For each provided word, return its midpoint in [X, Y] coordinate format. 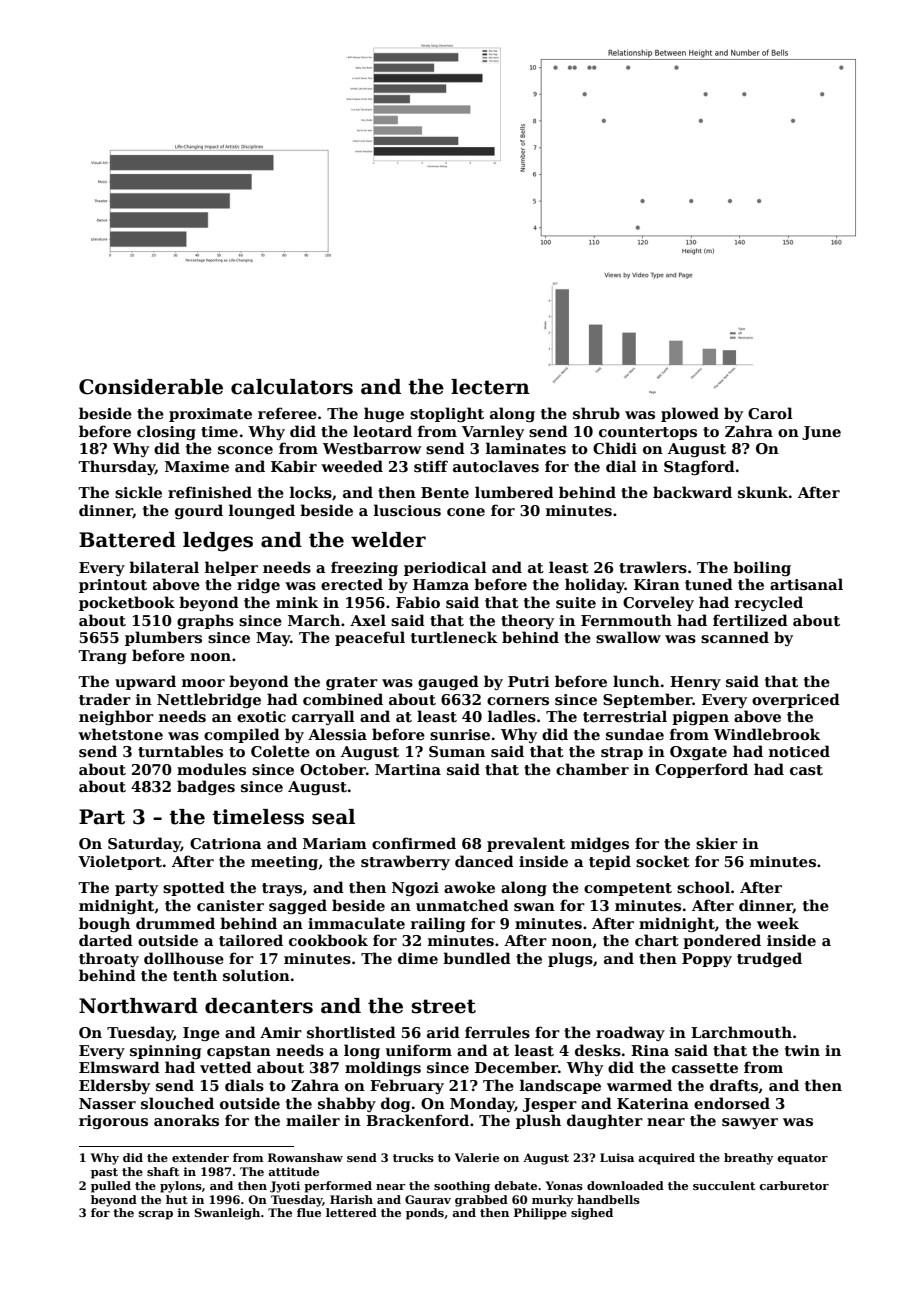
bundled [477, 958]
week [778, 923]
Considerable [151, 387]
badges [206, 787]
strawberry [405, 862]
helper [231, 568]
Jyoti [285, 1187]
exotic [261, 716]
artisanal [806, 584]
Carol [770, 413]
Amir [281, 1032]
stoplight [447, 414]
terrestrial [625, 716]
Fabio [418, 602]
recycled [769, 603]
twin [802, 1050]
